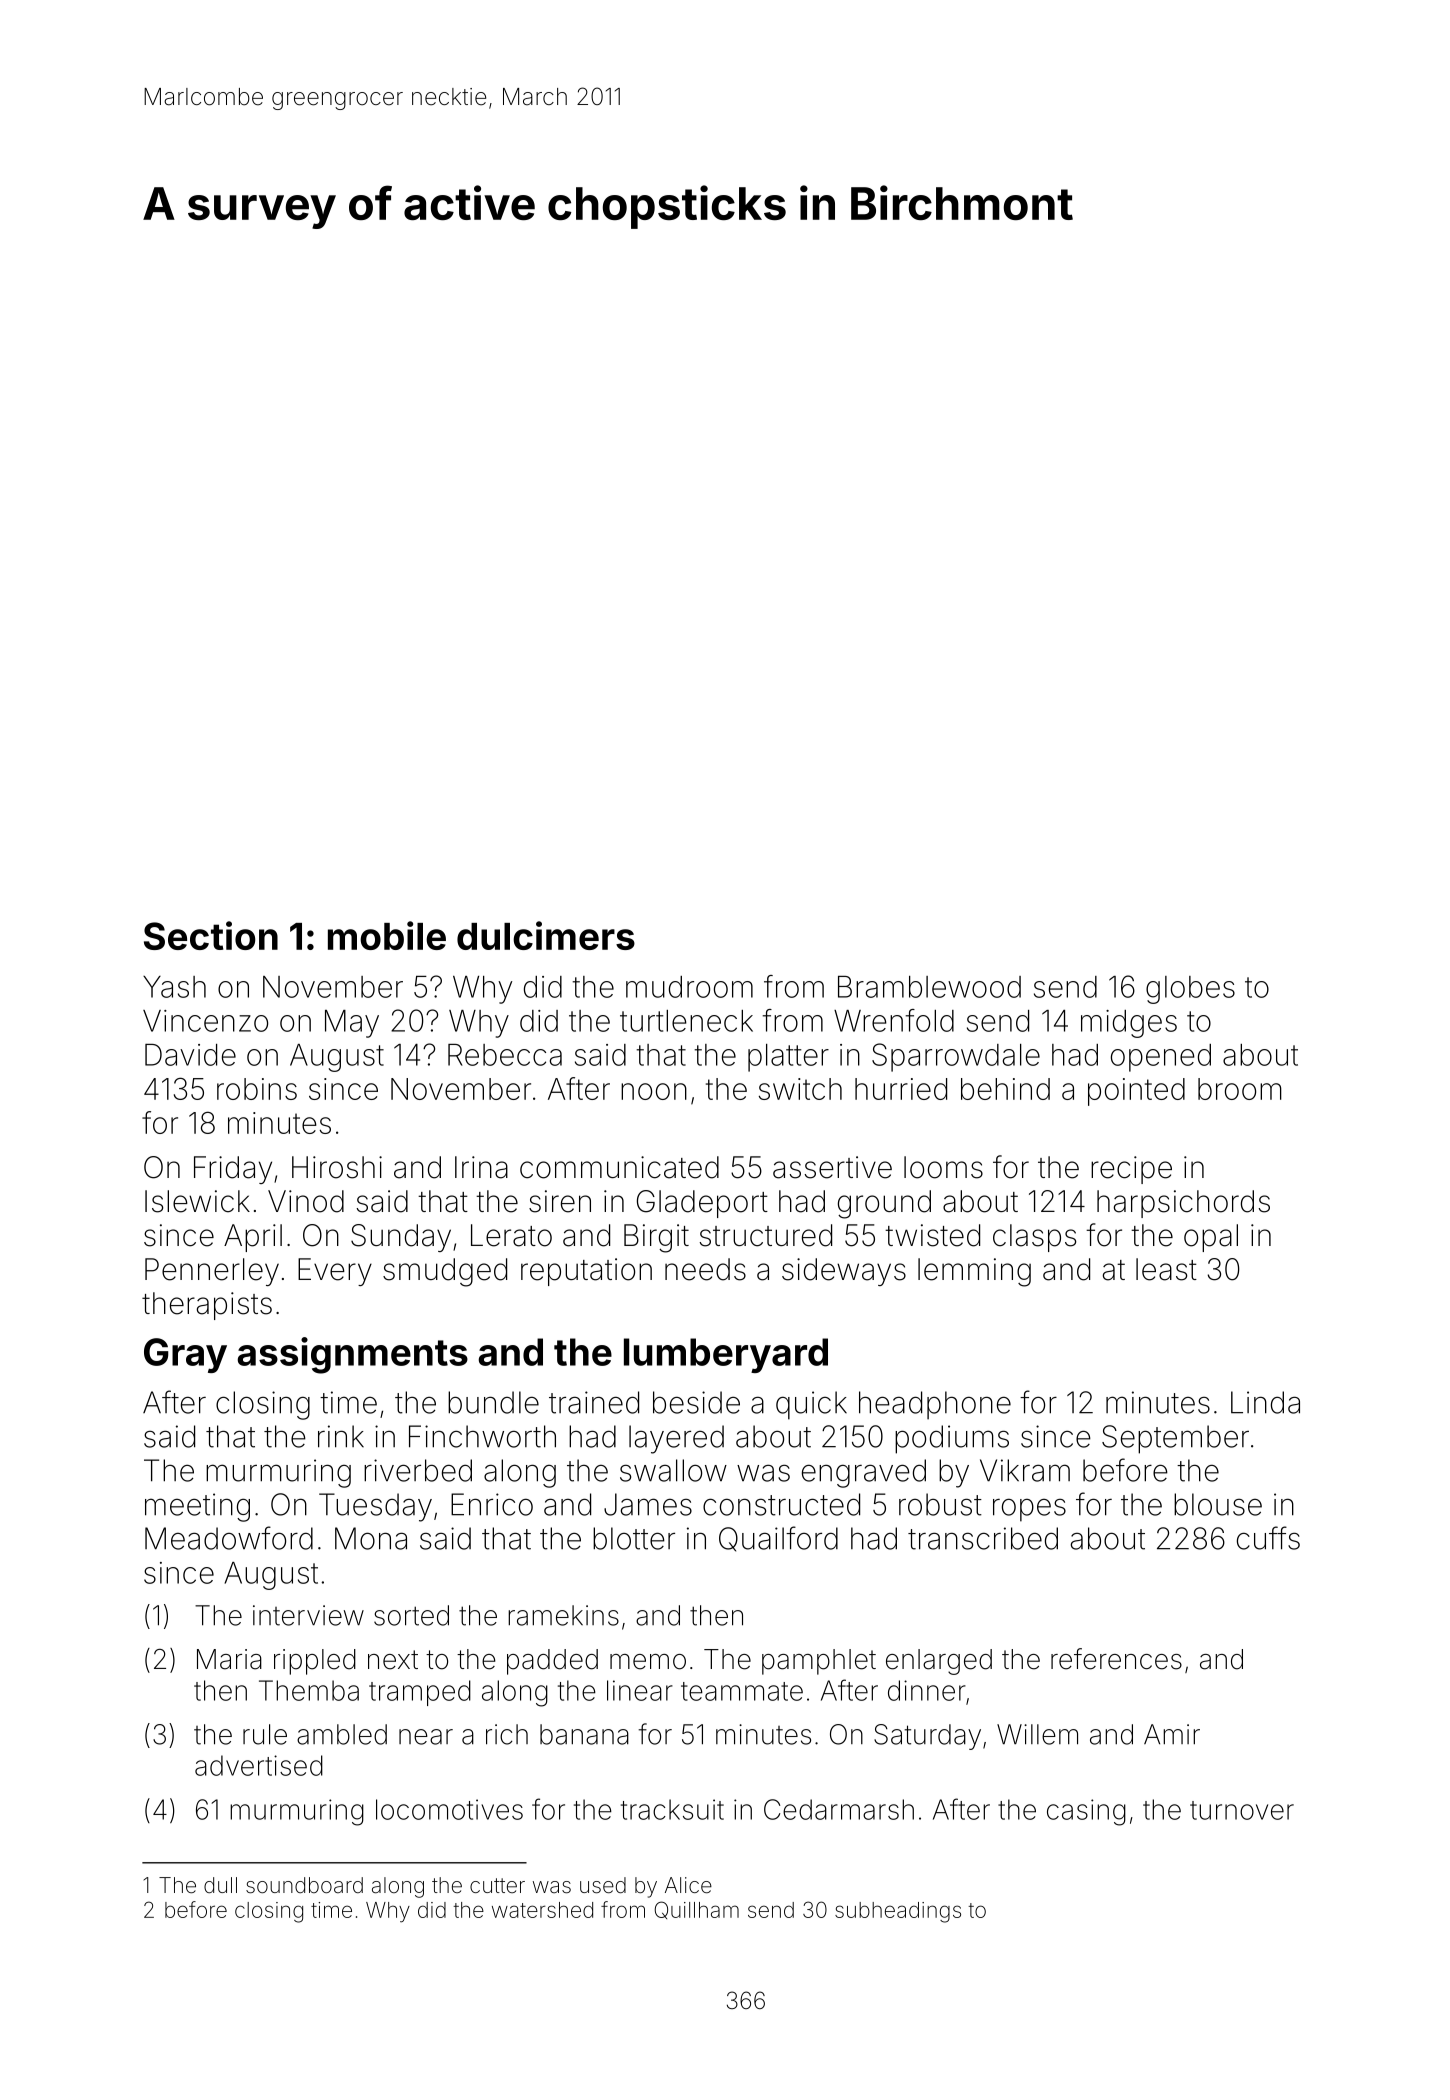 This screenshot has width=1450, height=2100. Describe the element at coordinates (1029, 1510) in the screenshot. I see `ropes` at that location.
